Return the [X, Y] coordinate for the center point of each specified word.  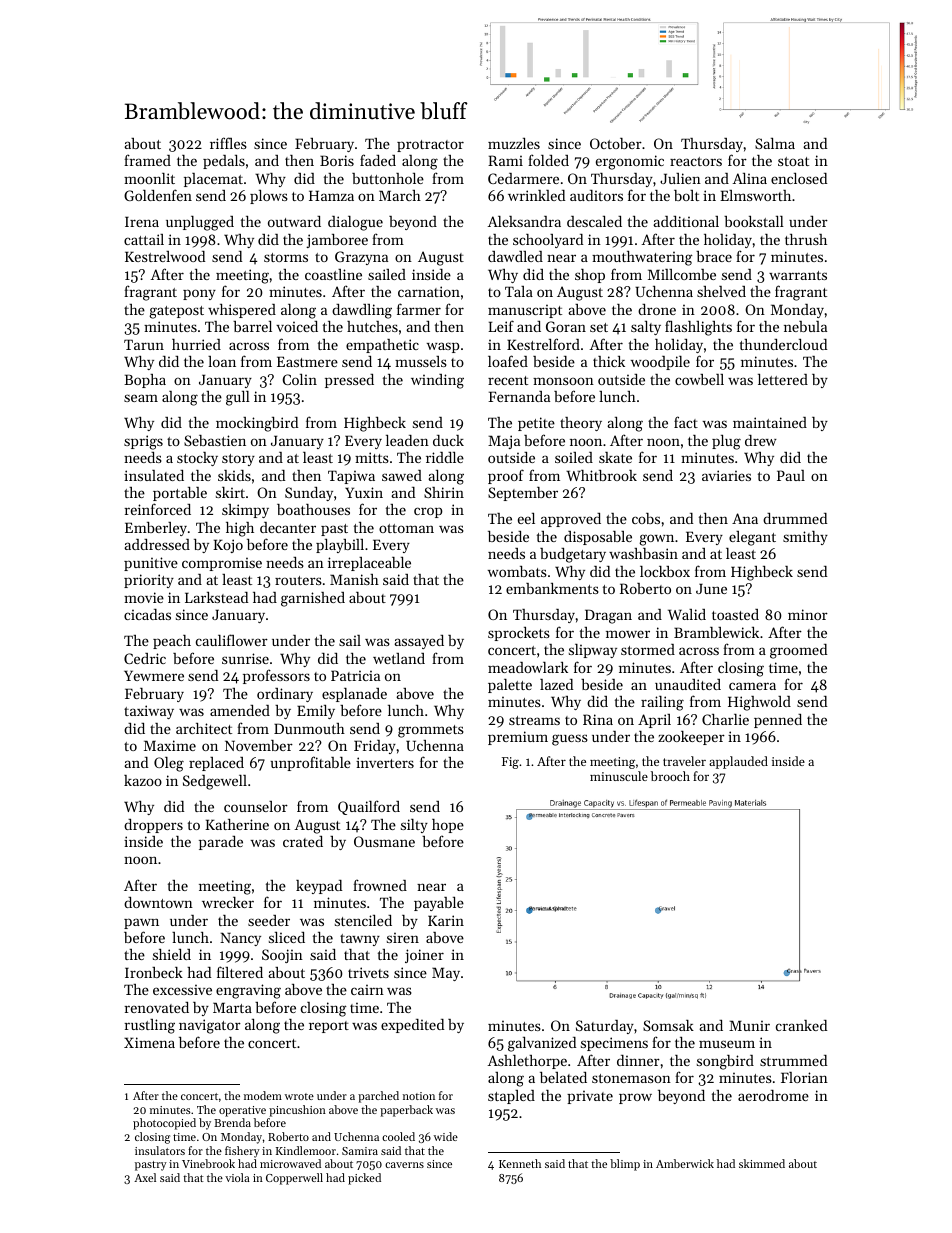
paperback [406, 1111]
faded [378, 160]
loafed [508, 361]
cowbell [699, 379]
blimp [625, 1165]
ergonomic [630, 162]
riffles [228, 143]
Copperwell [294, 1179]
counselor [256, 806]
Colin [300, 379]
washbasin [643, 553]
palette [510, 686]
